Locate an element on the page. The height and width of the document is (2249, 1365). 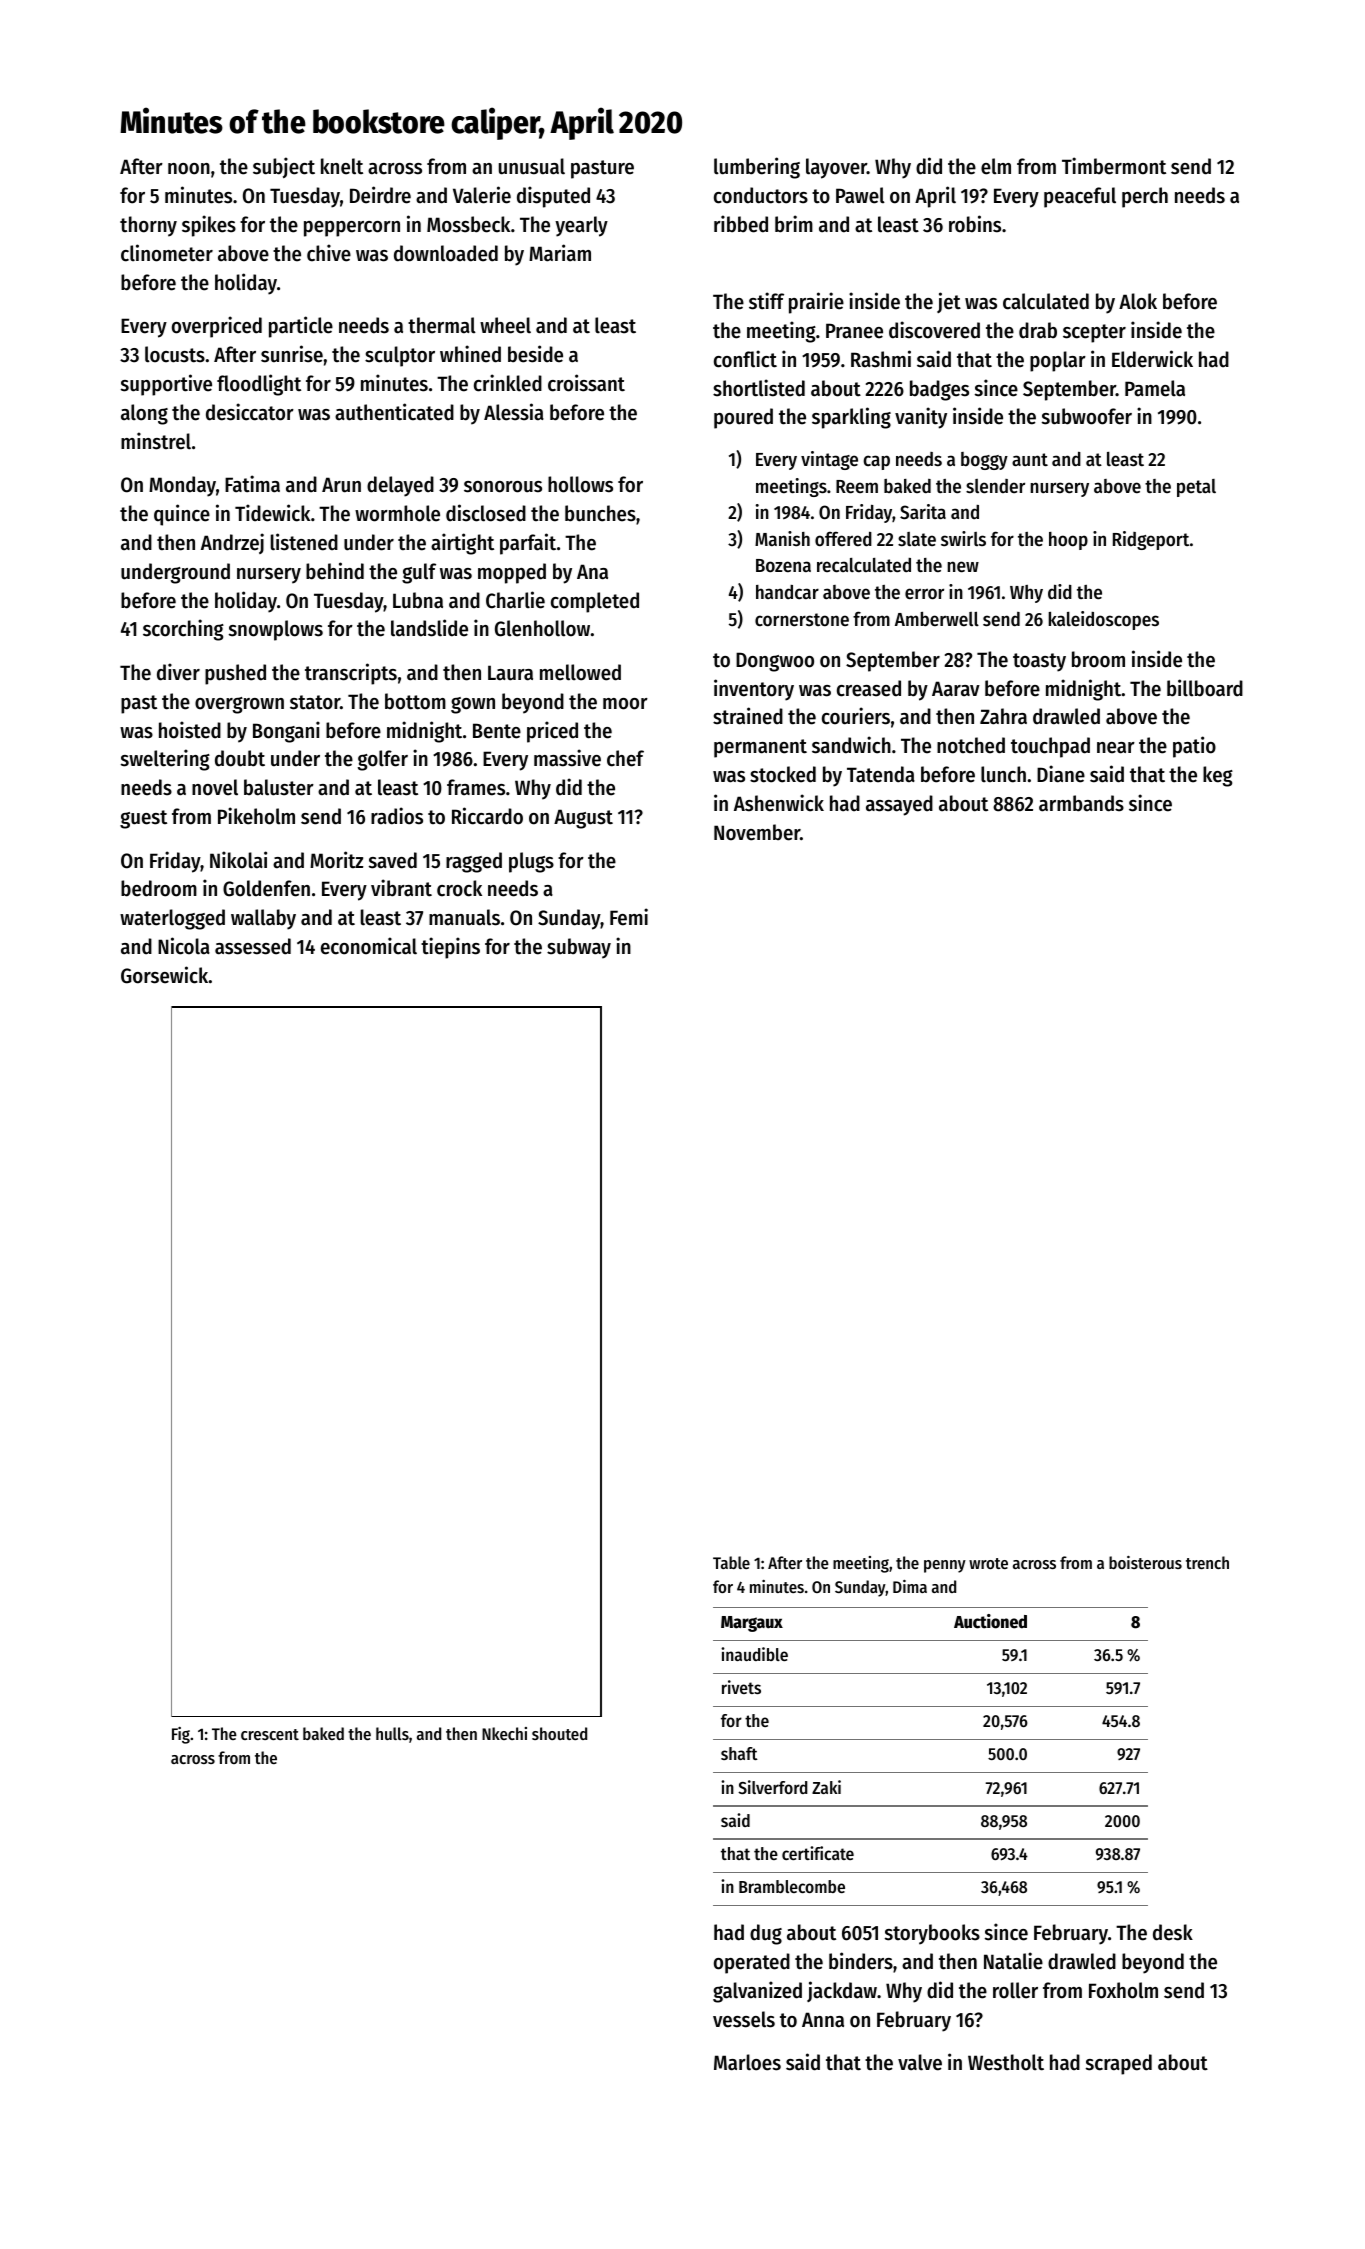
yearly is located at coordinates (581, 226).
